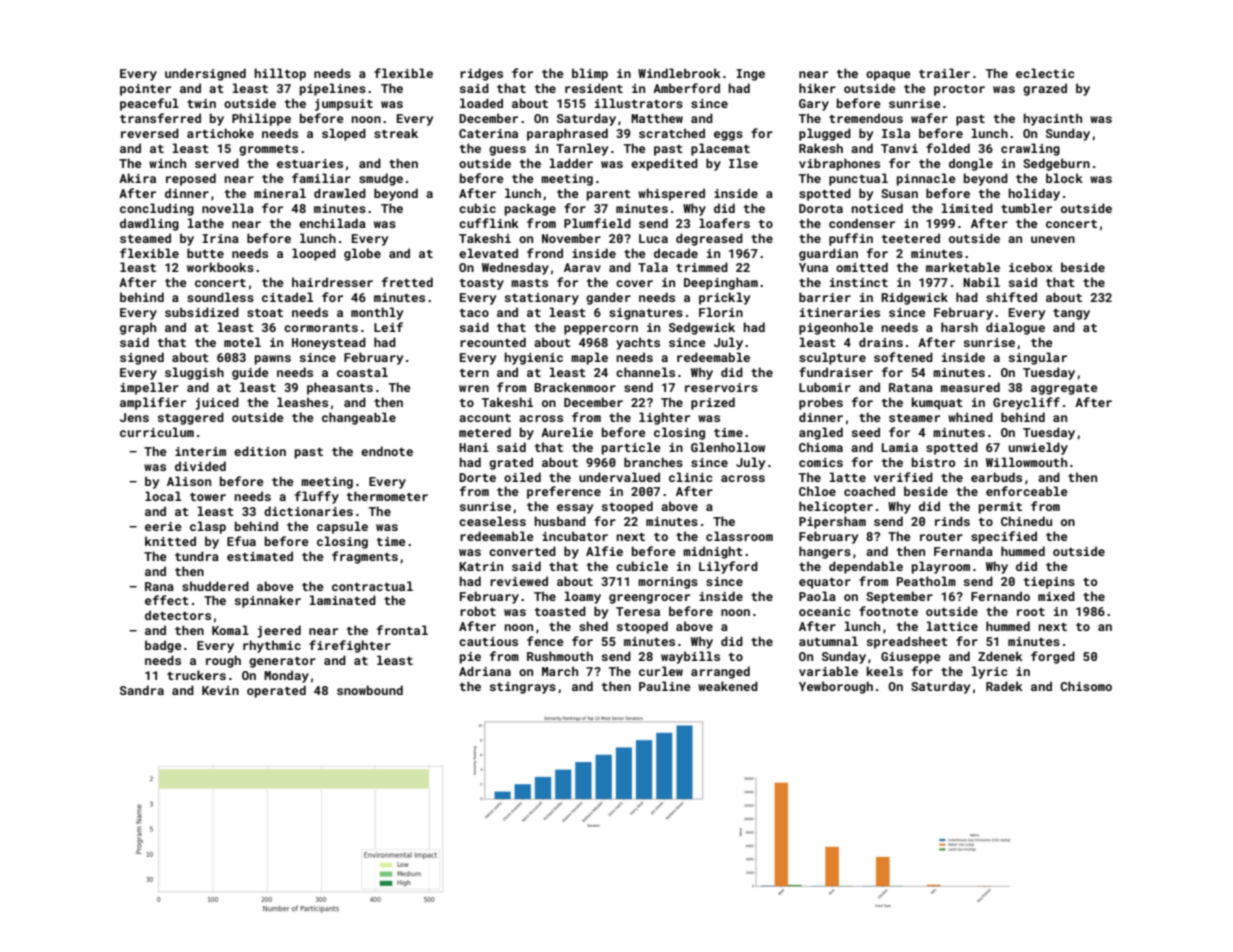 The width and height of the screenshot is (1233, 952). What do you see at coordinates (575, 509) in the screenshot?
I see `essay` at bounding box center [575, 509].
